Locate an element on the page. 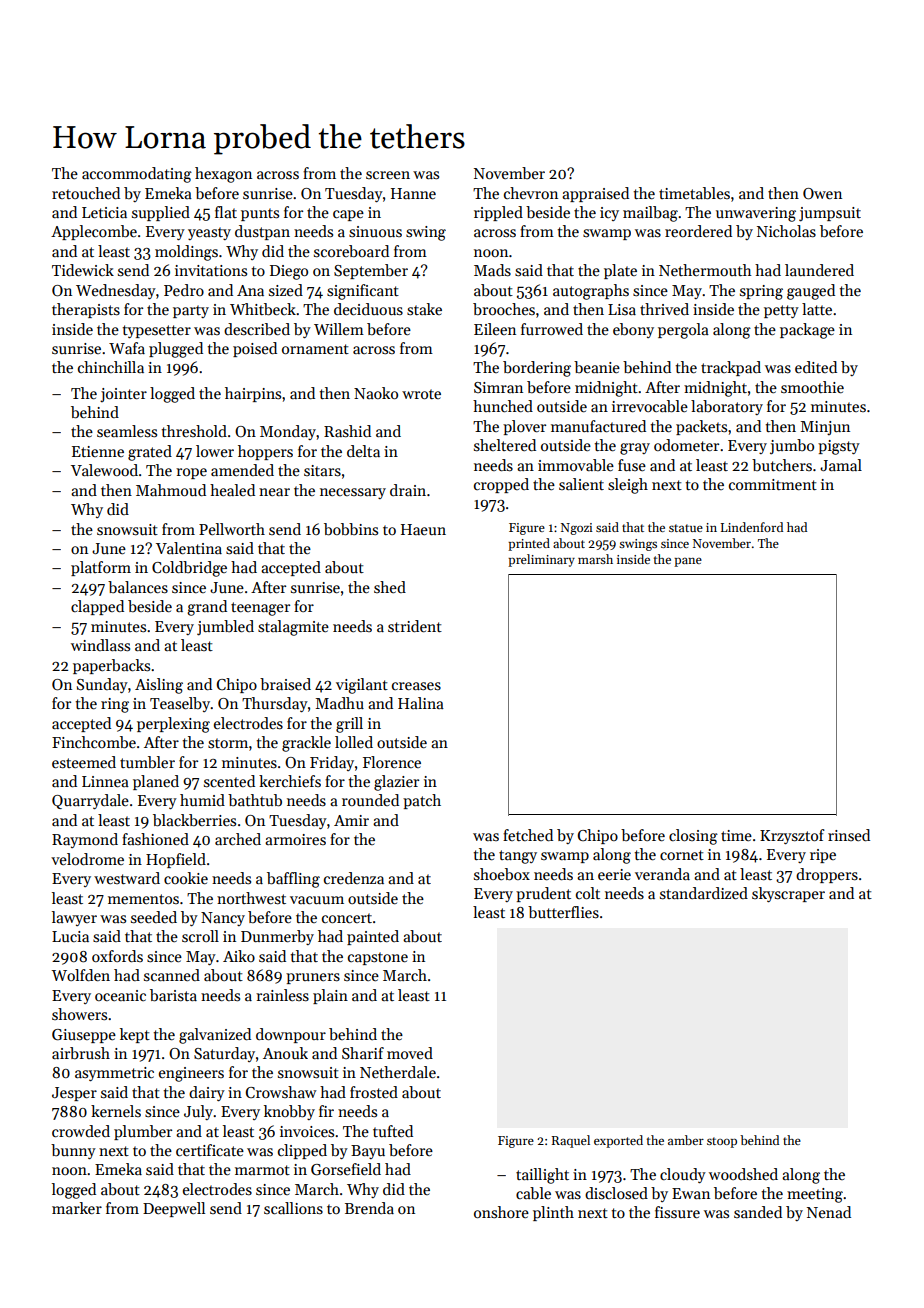  tangy is located at coordinates (518, 857).
